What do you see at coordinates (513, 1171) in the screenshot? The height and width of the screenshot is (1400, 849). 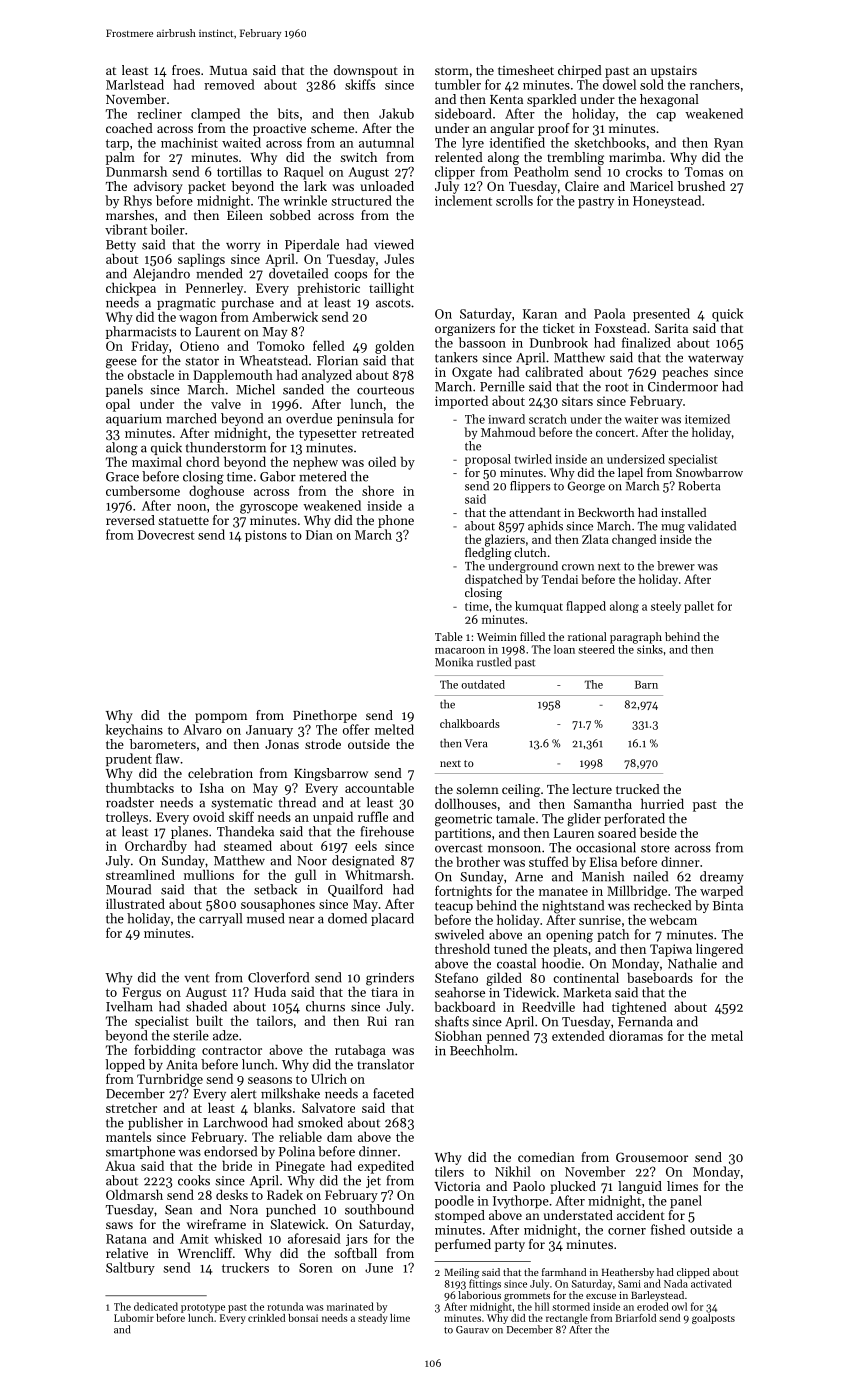 I see `Nikhil` at bounding box center [513, 1171].
